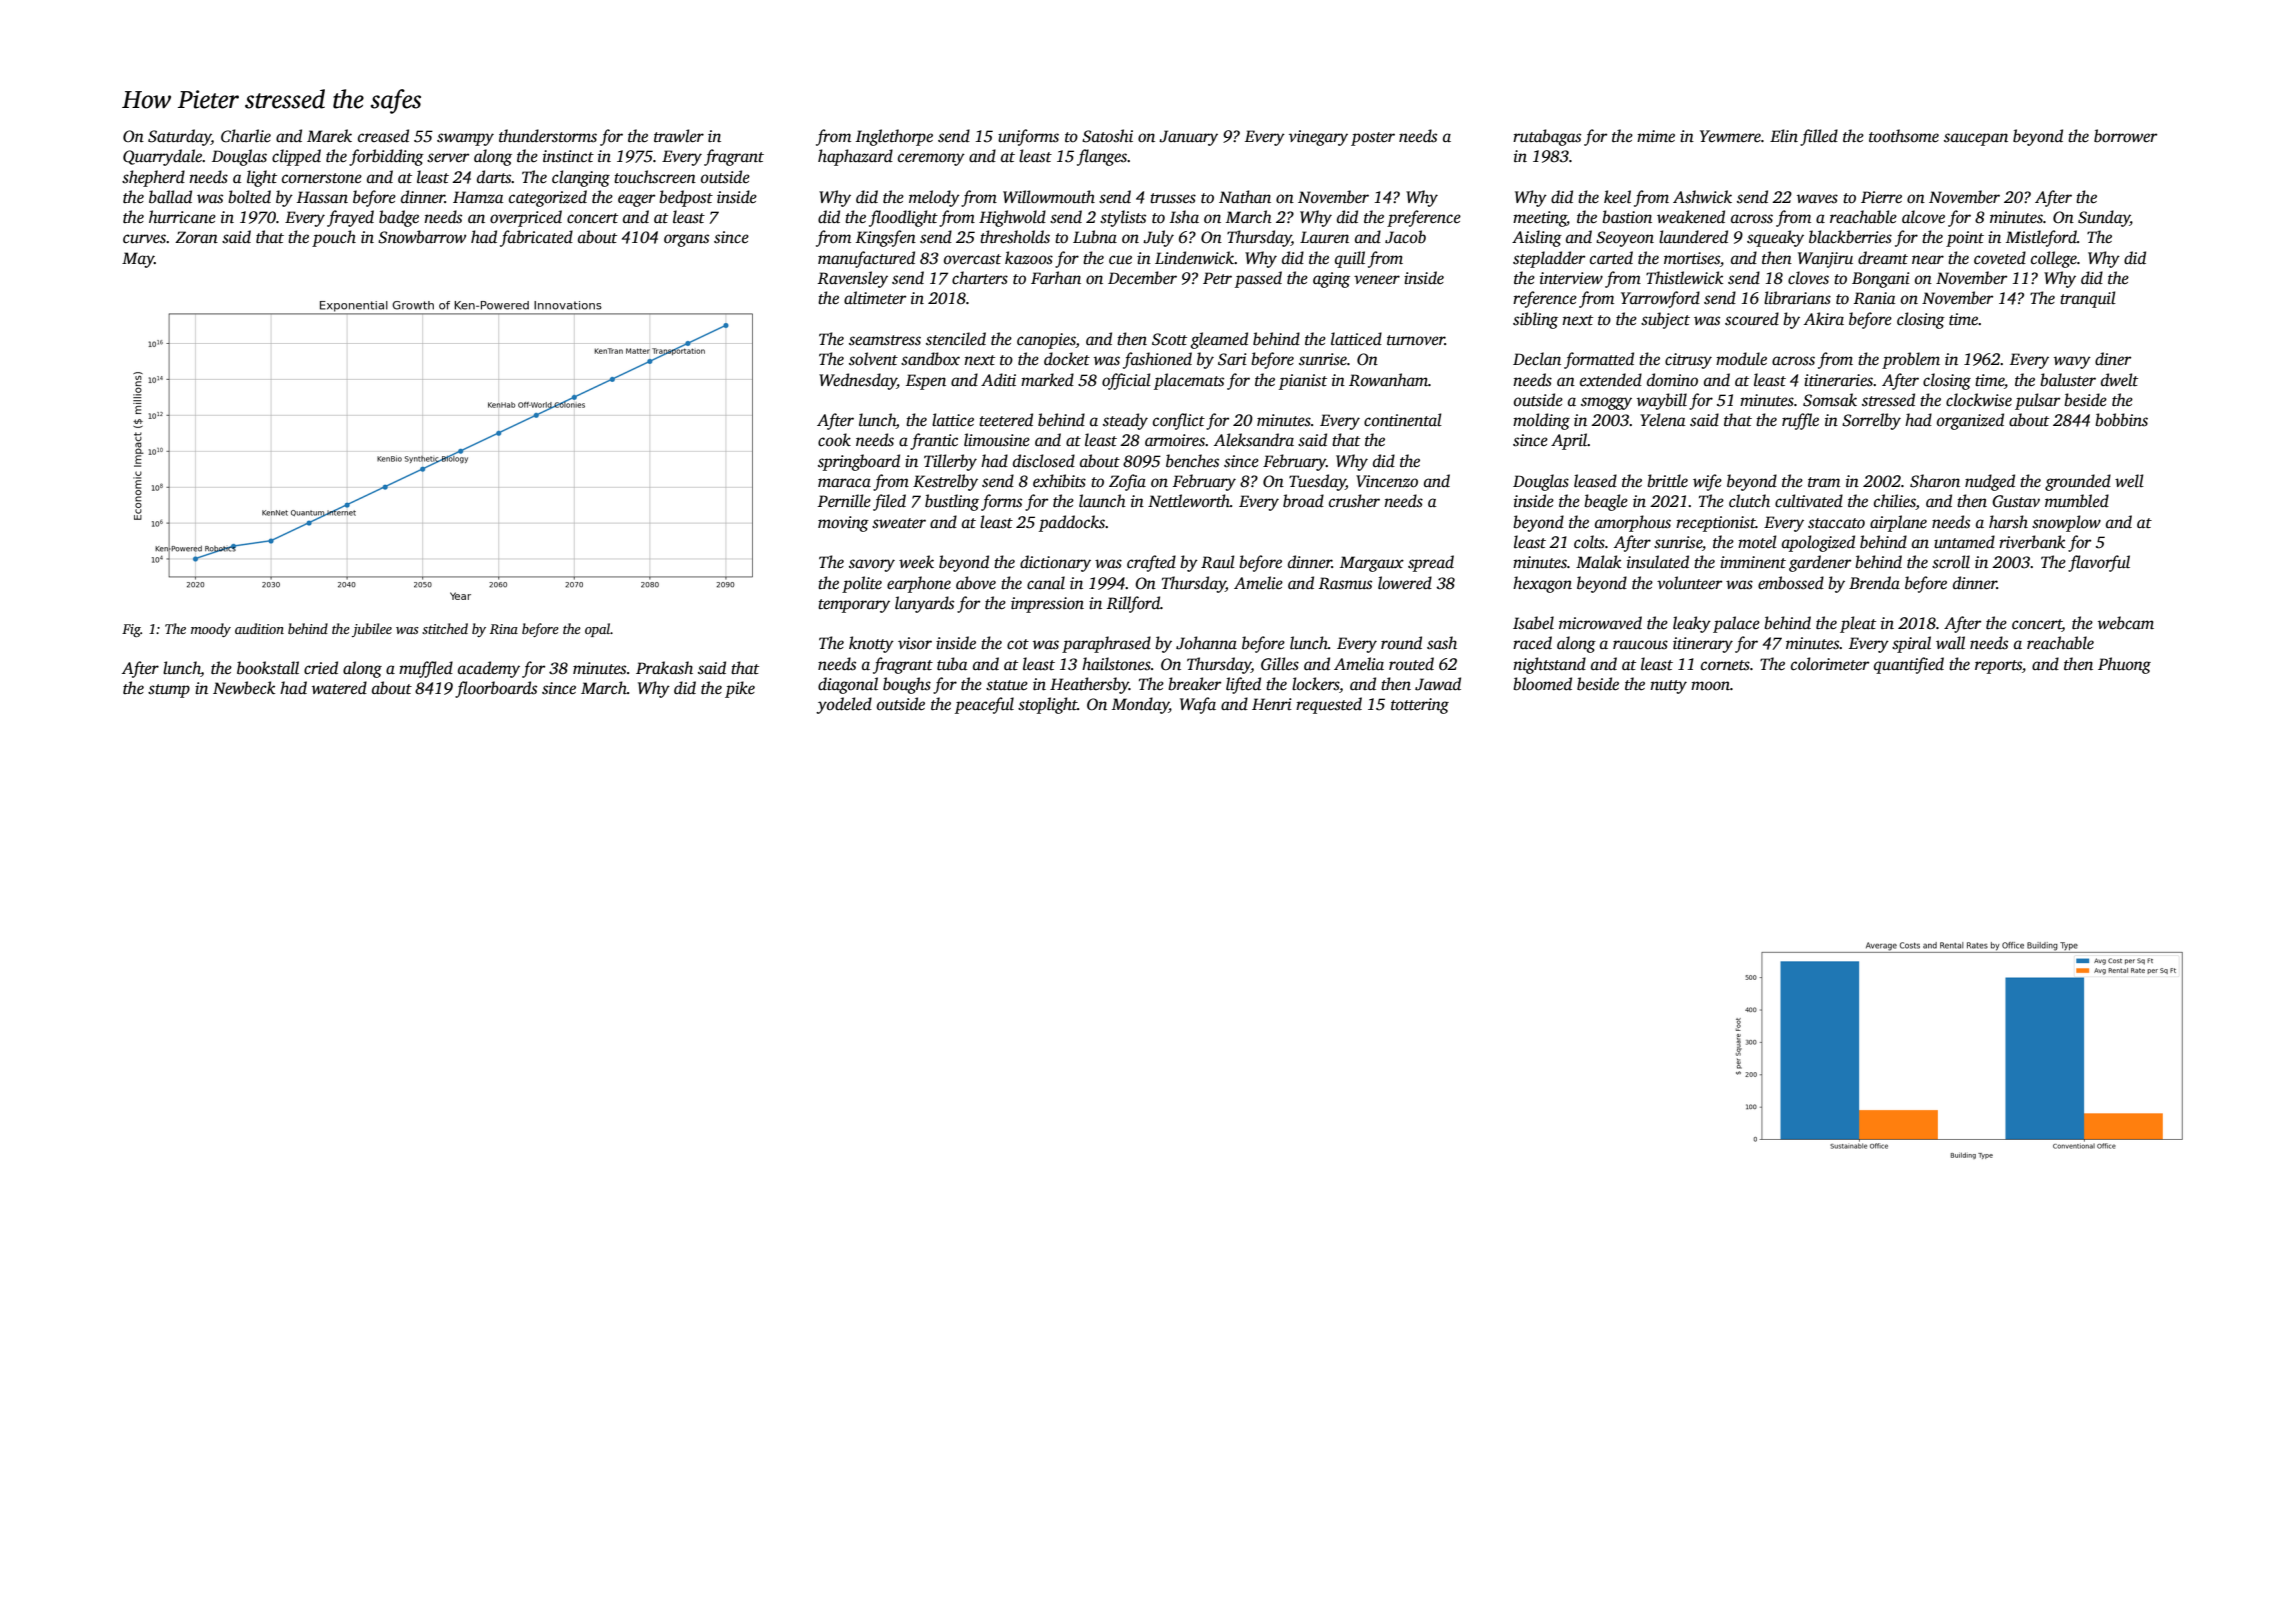 The image size is (2282, 1614). What do you see at coordinates (445, 628) in the image?
I see `stitched` at bounding box center [445, 628].
